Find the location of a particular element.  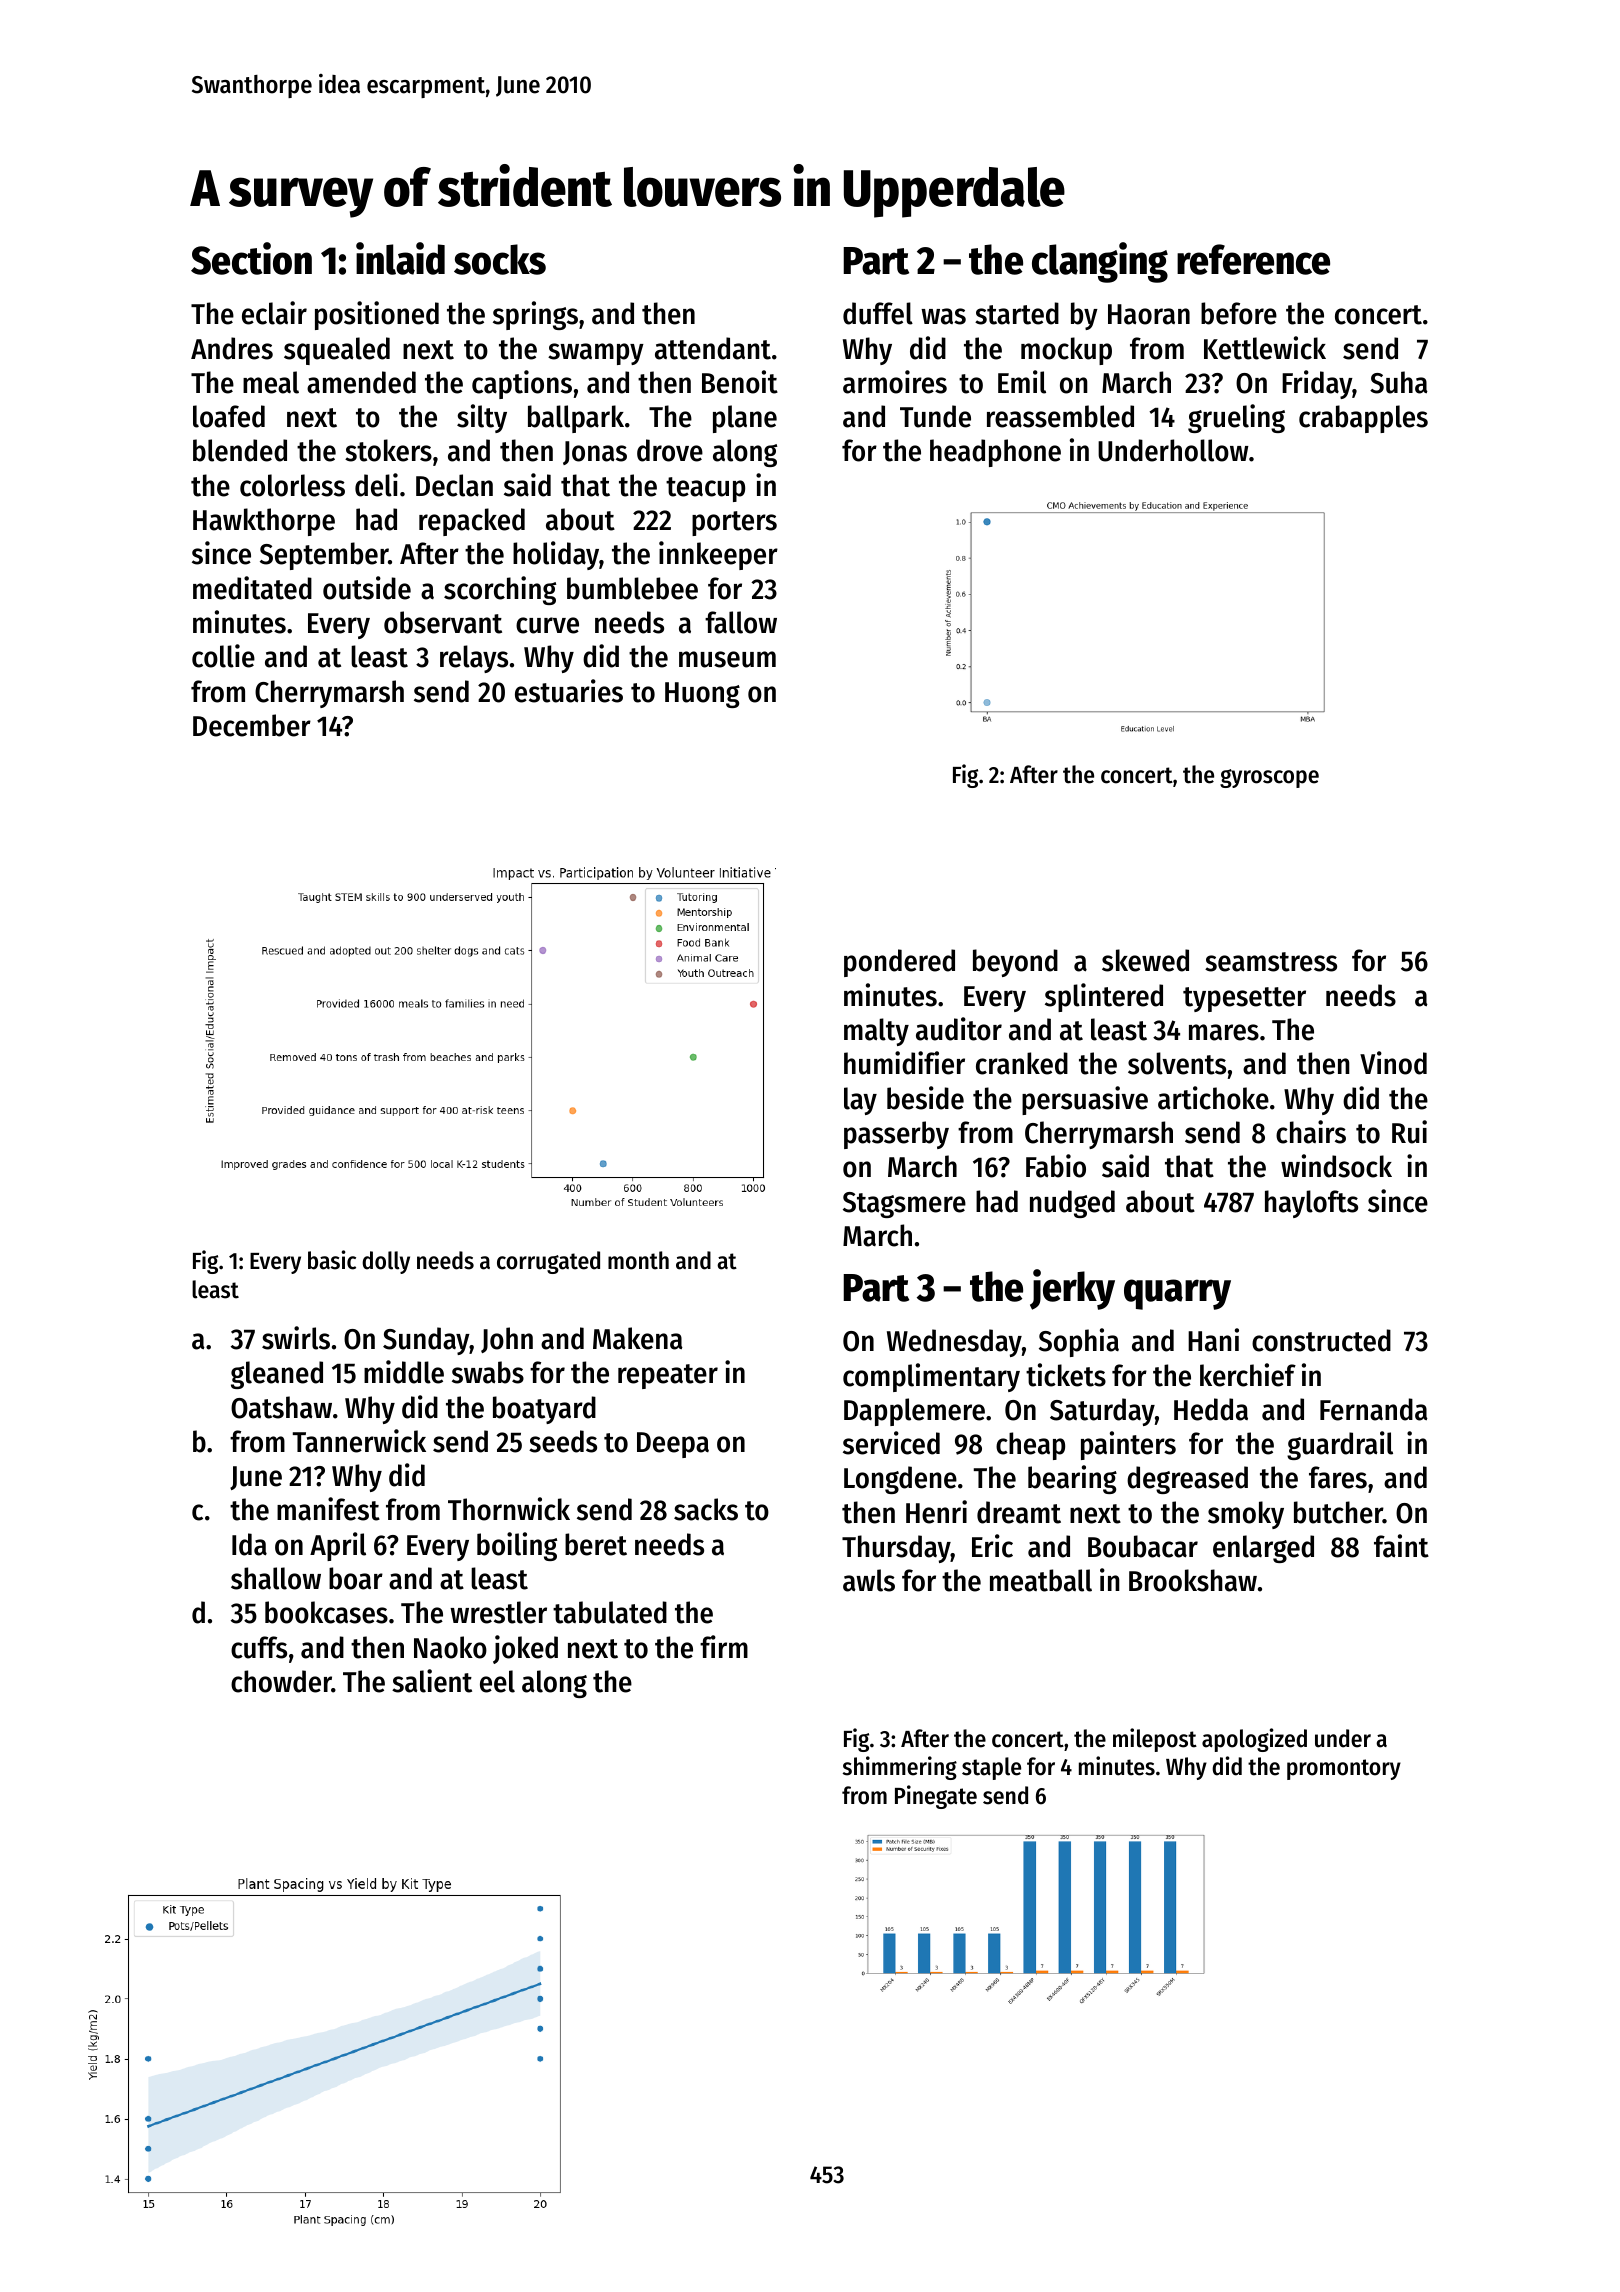

gyroscope is located at coordinates (1269, 778).
